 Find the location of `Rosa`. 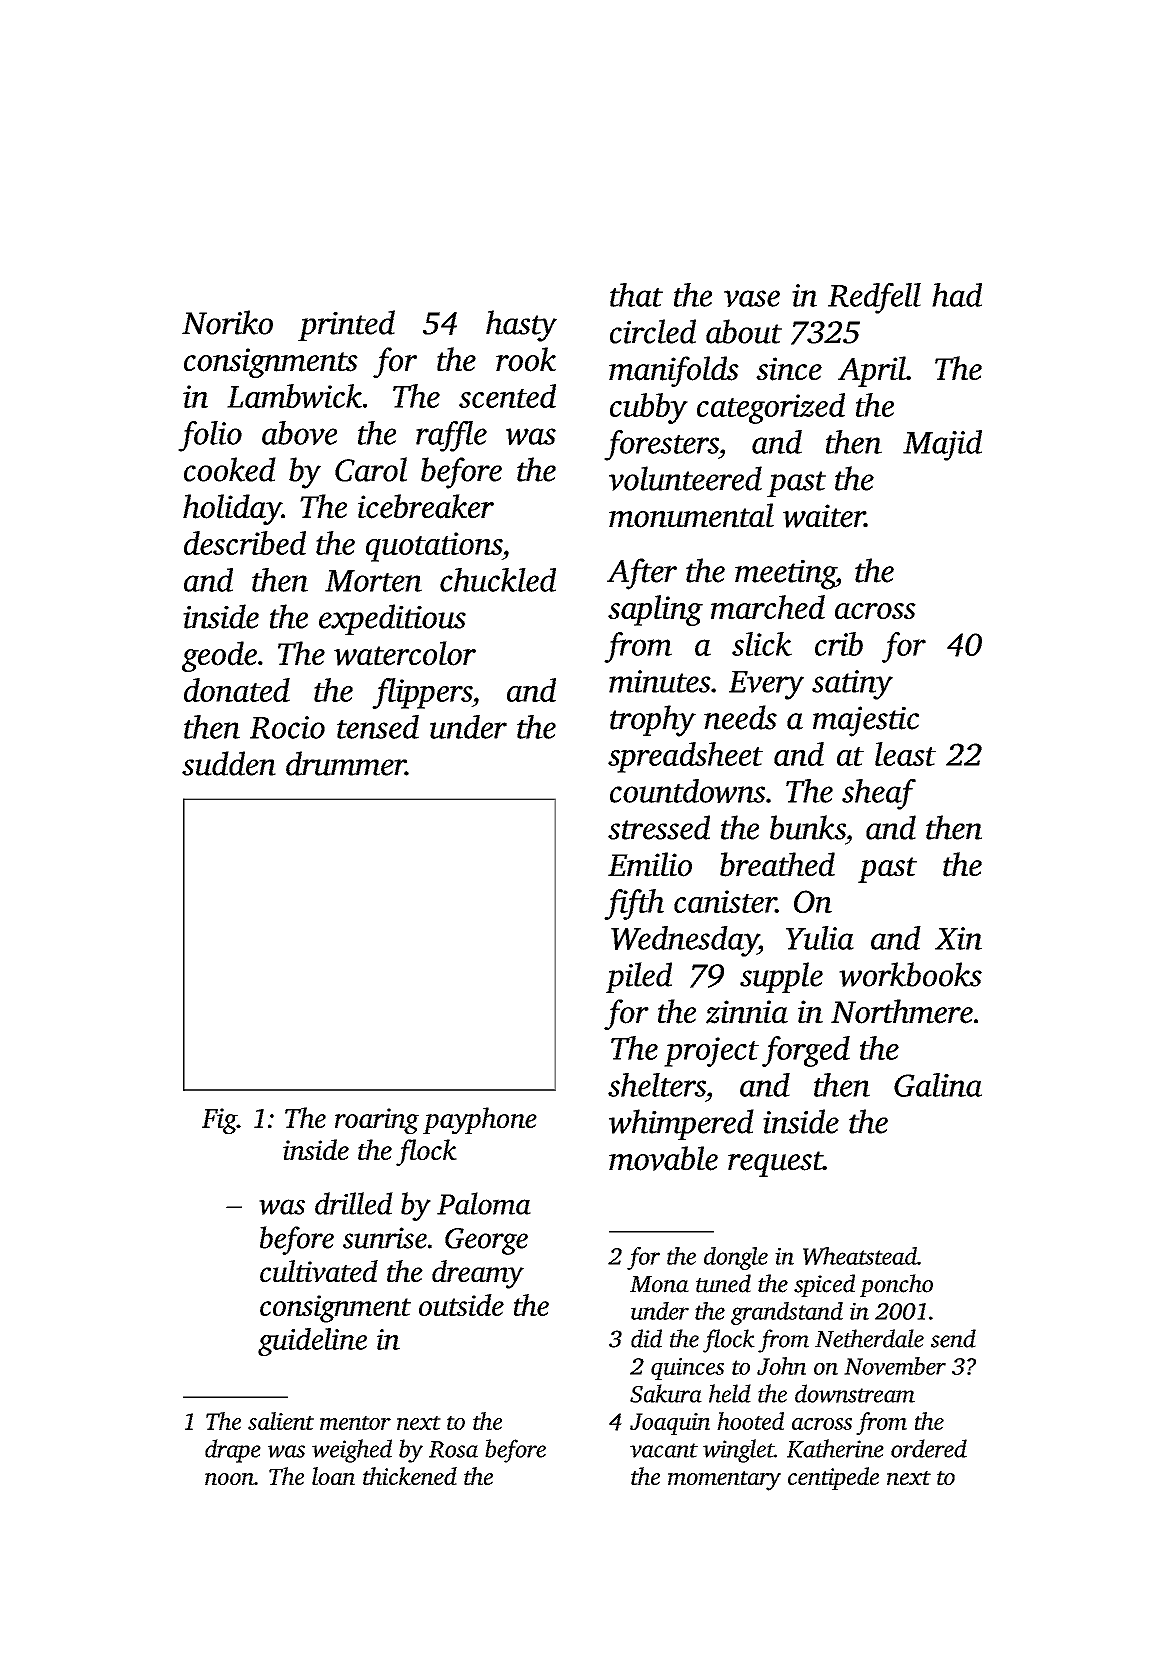

Rosa is located at coordinates (453, 1449).
